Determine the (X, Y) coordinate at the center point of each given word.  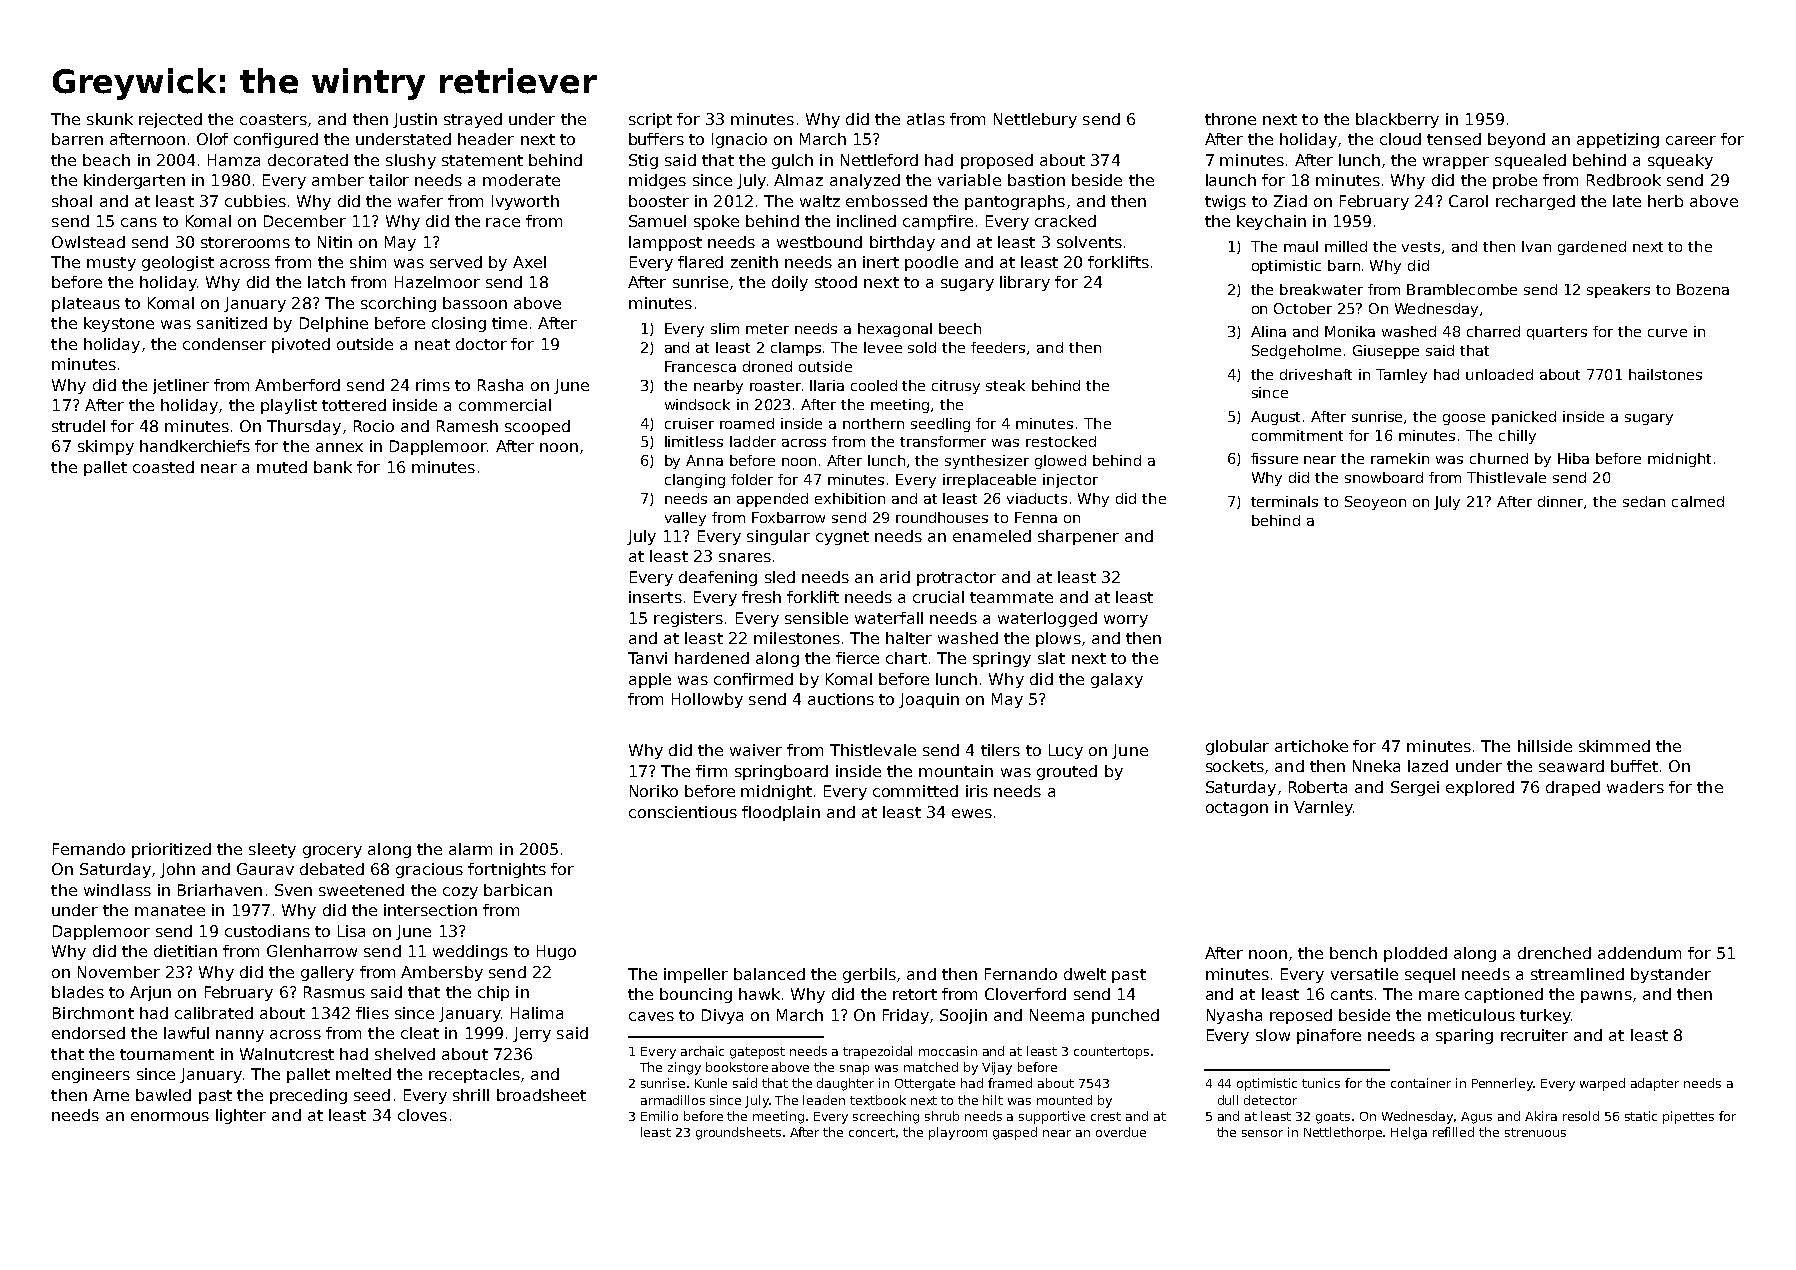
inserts (655, 597)
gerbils (869, 975)
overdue (1121, 1132)
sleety (272, 850)
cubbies (255, 201)
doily (790, 283)
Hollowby (707, 700)
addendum (1639, 953)
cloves (422, 1115)
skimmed (1614, 746)
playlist (289, 406)
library (1025, 283)
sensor (1262, 1133)
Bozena (1703, 289)
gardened (1592, 248)
